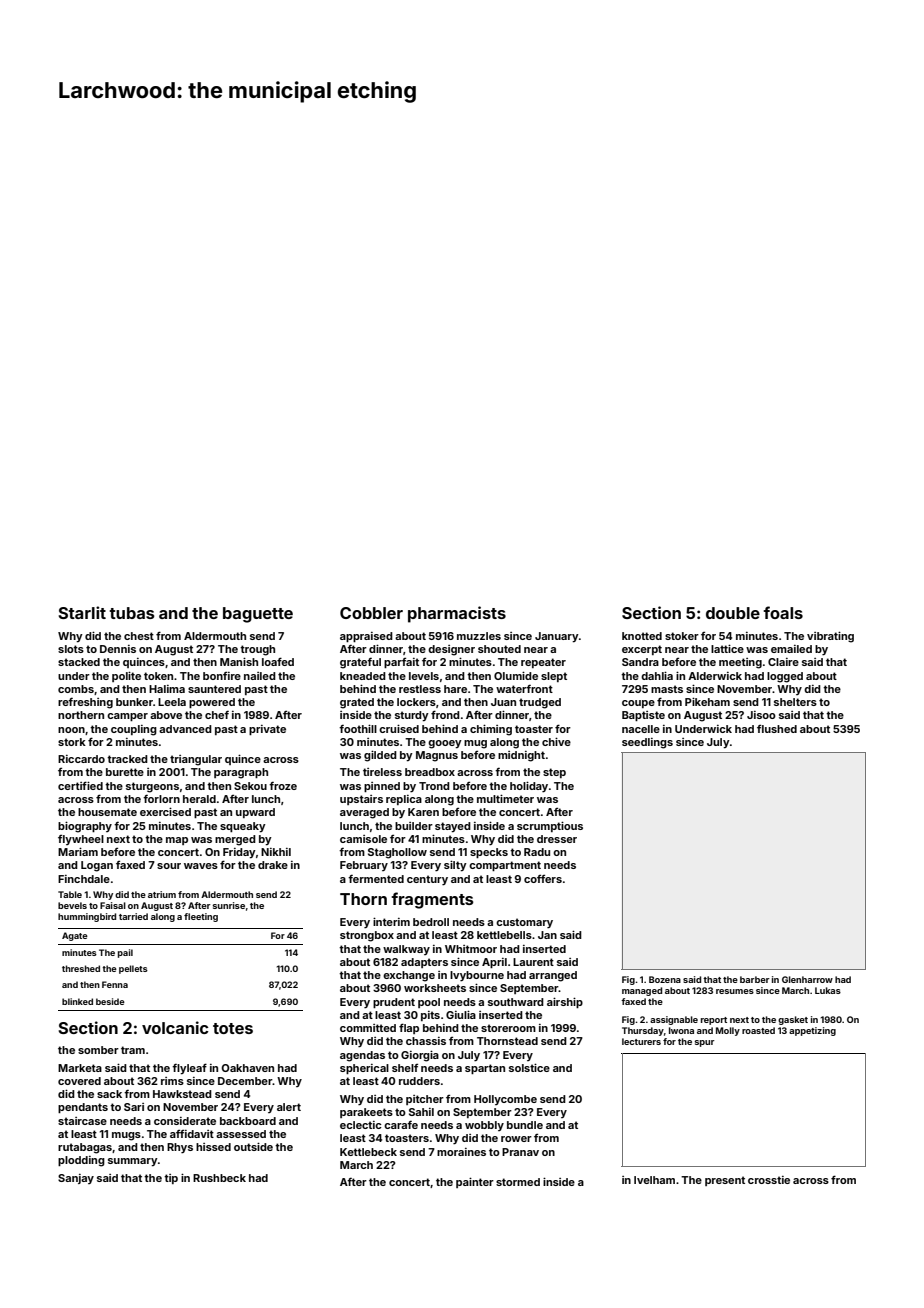 The width and height of the image is (924, 1308). I want to click on Jisoo, so click(761, 715).
